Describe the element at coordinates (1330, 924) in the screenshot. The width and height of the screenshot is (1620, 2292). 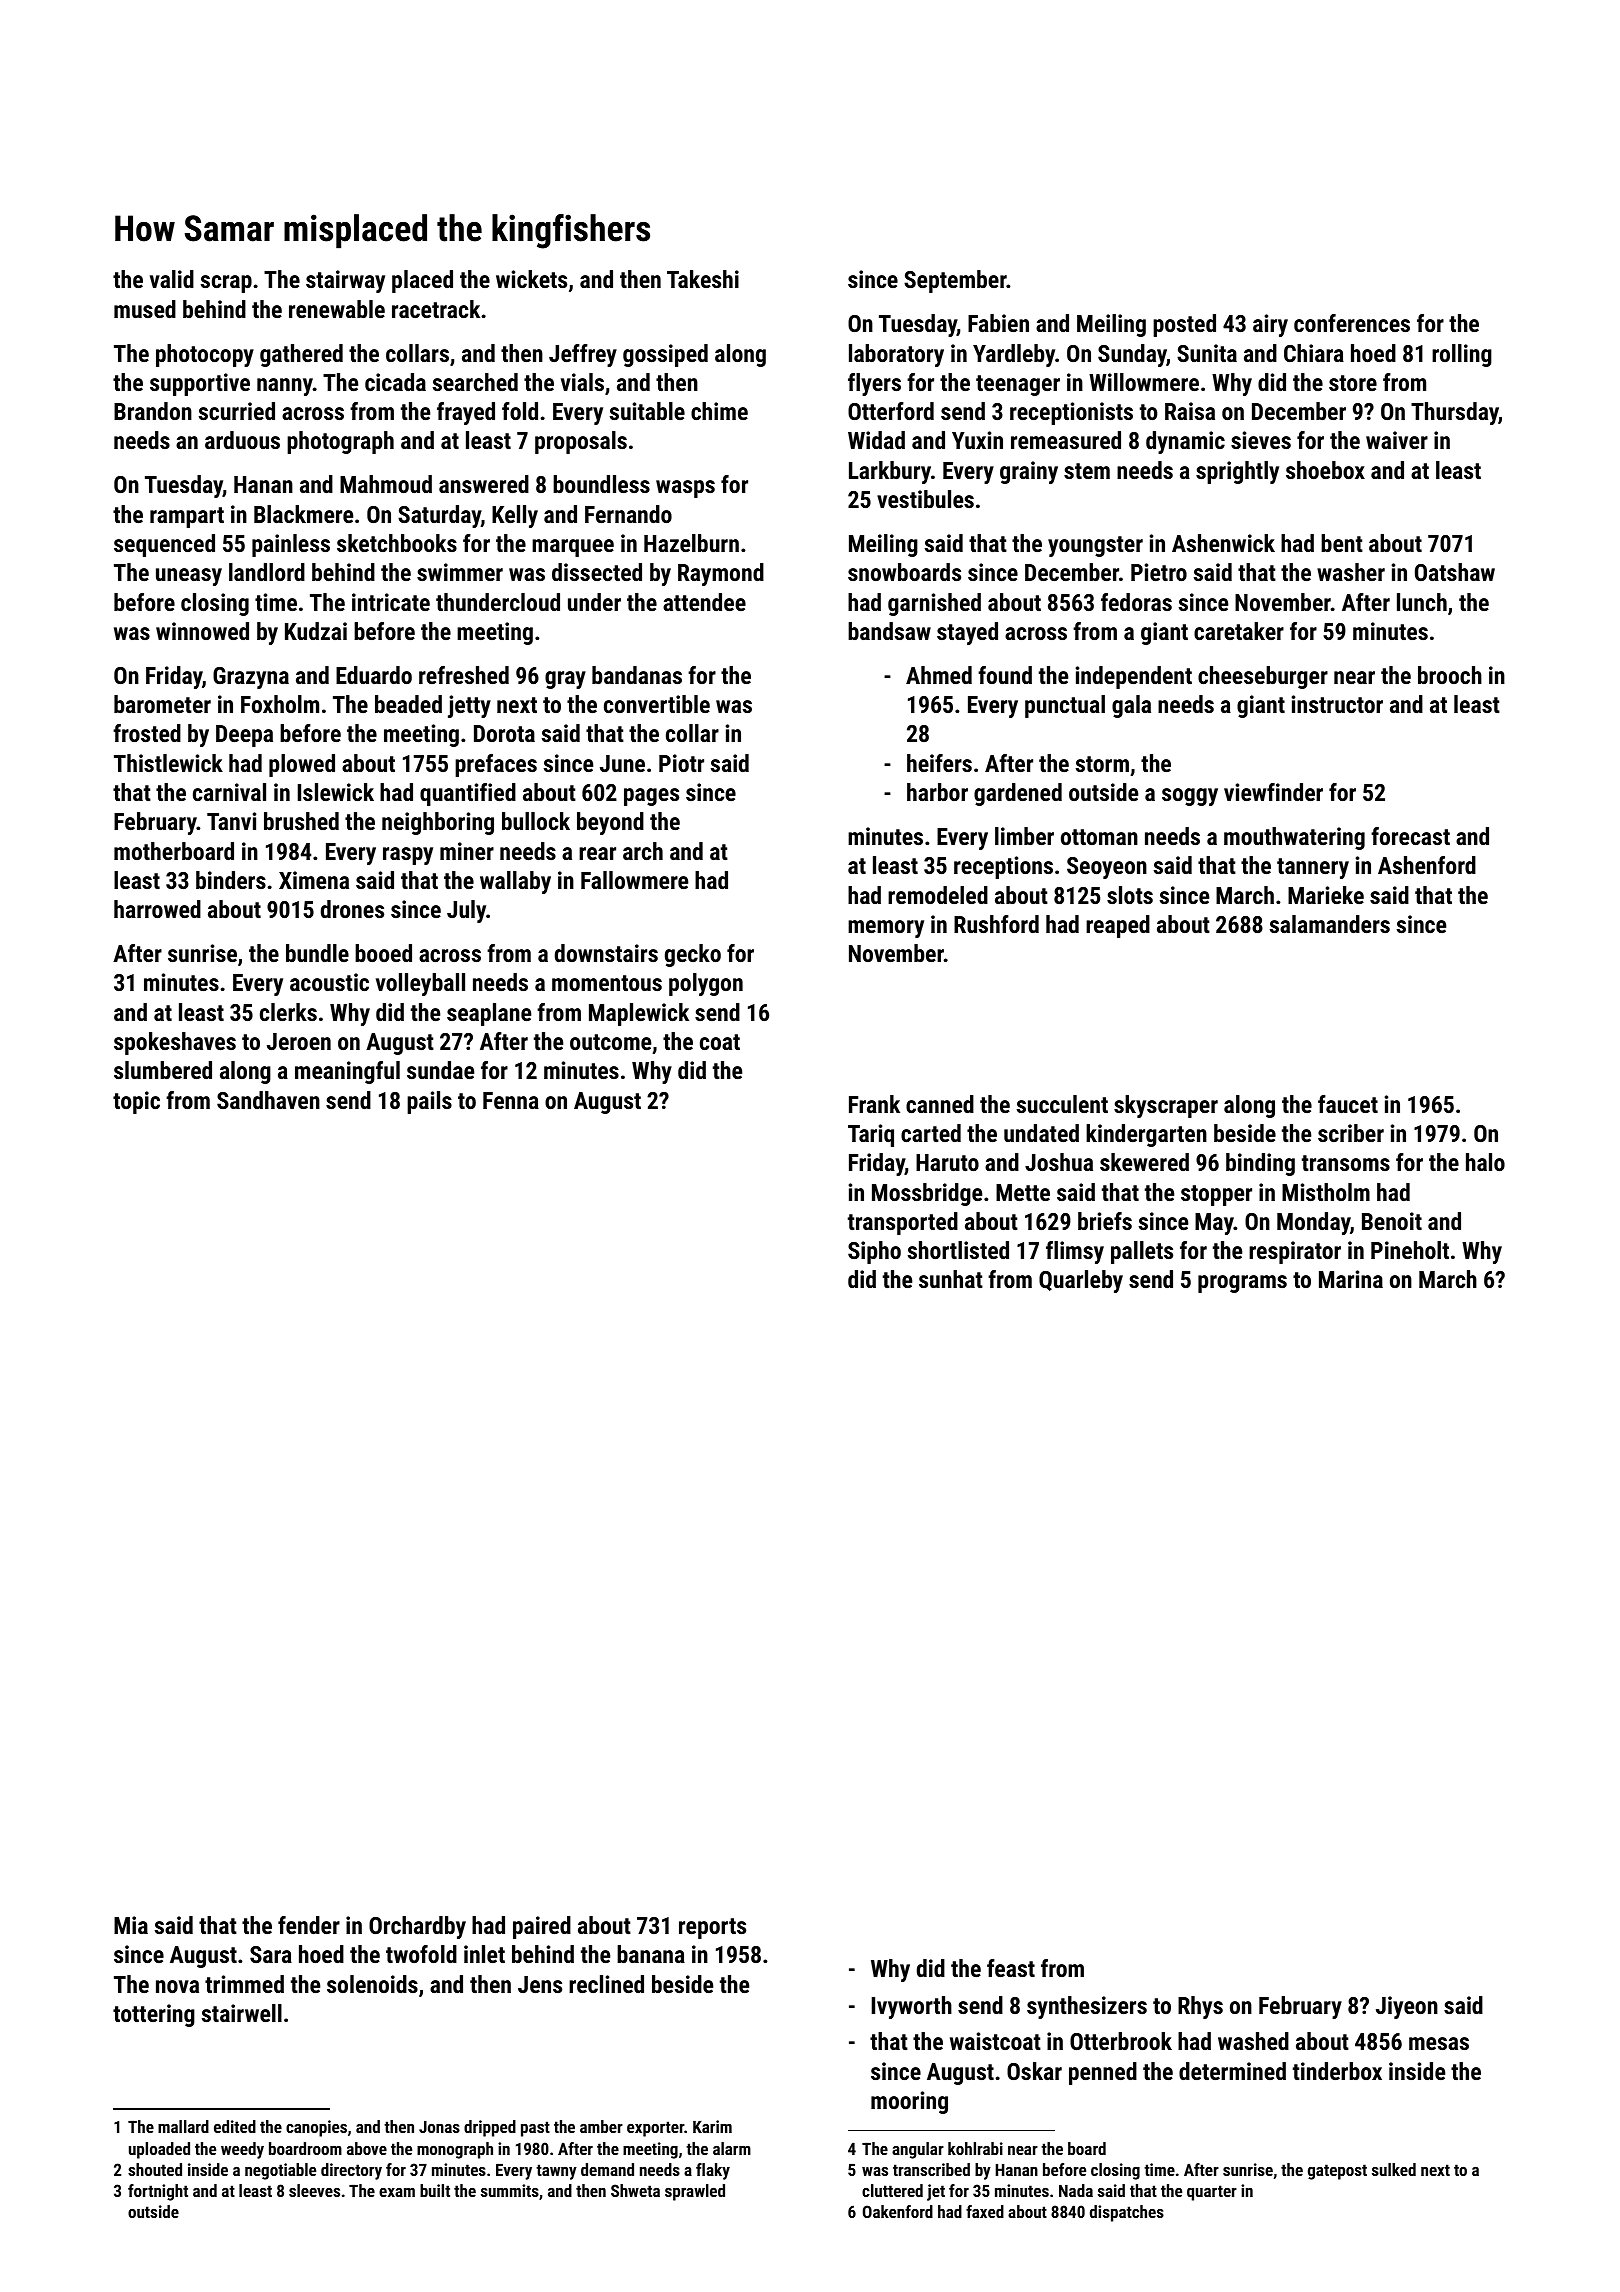
I see `salamanders` at that location.
